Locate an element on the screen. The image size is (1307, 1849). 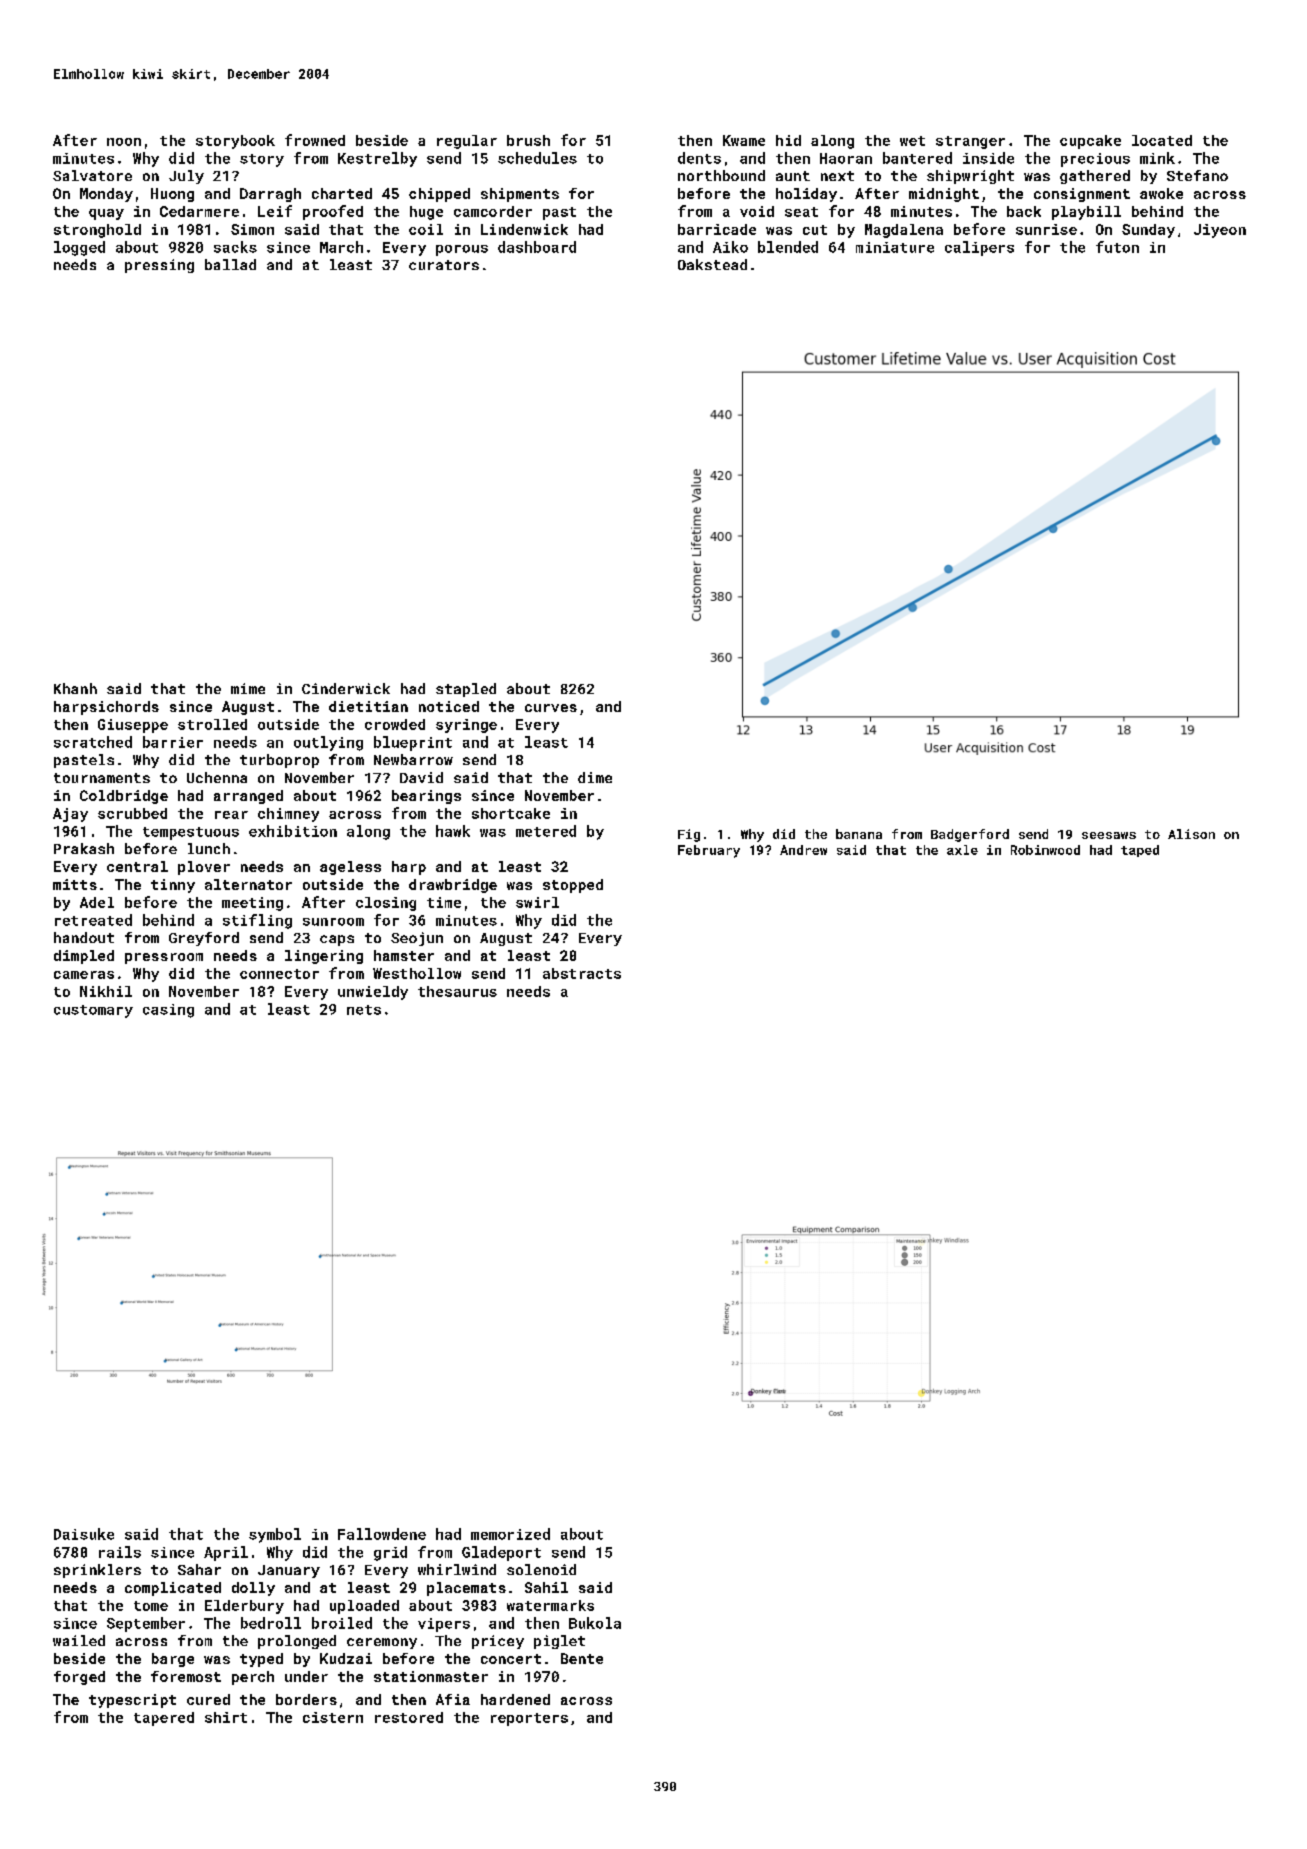
Simon is located at coordinates (252, 229).
